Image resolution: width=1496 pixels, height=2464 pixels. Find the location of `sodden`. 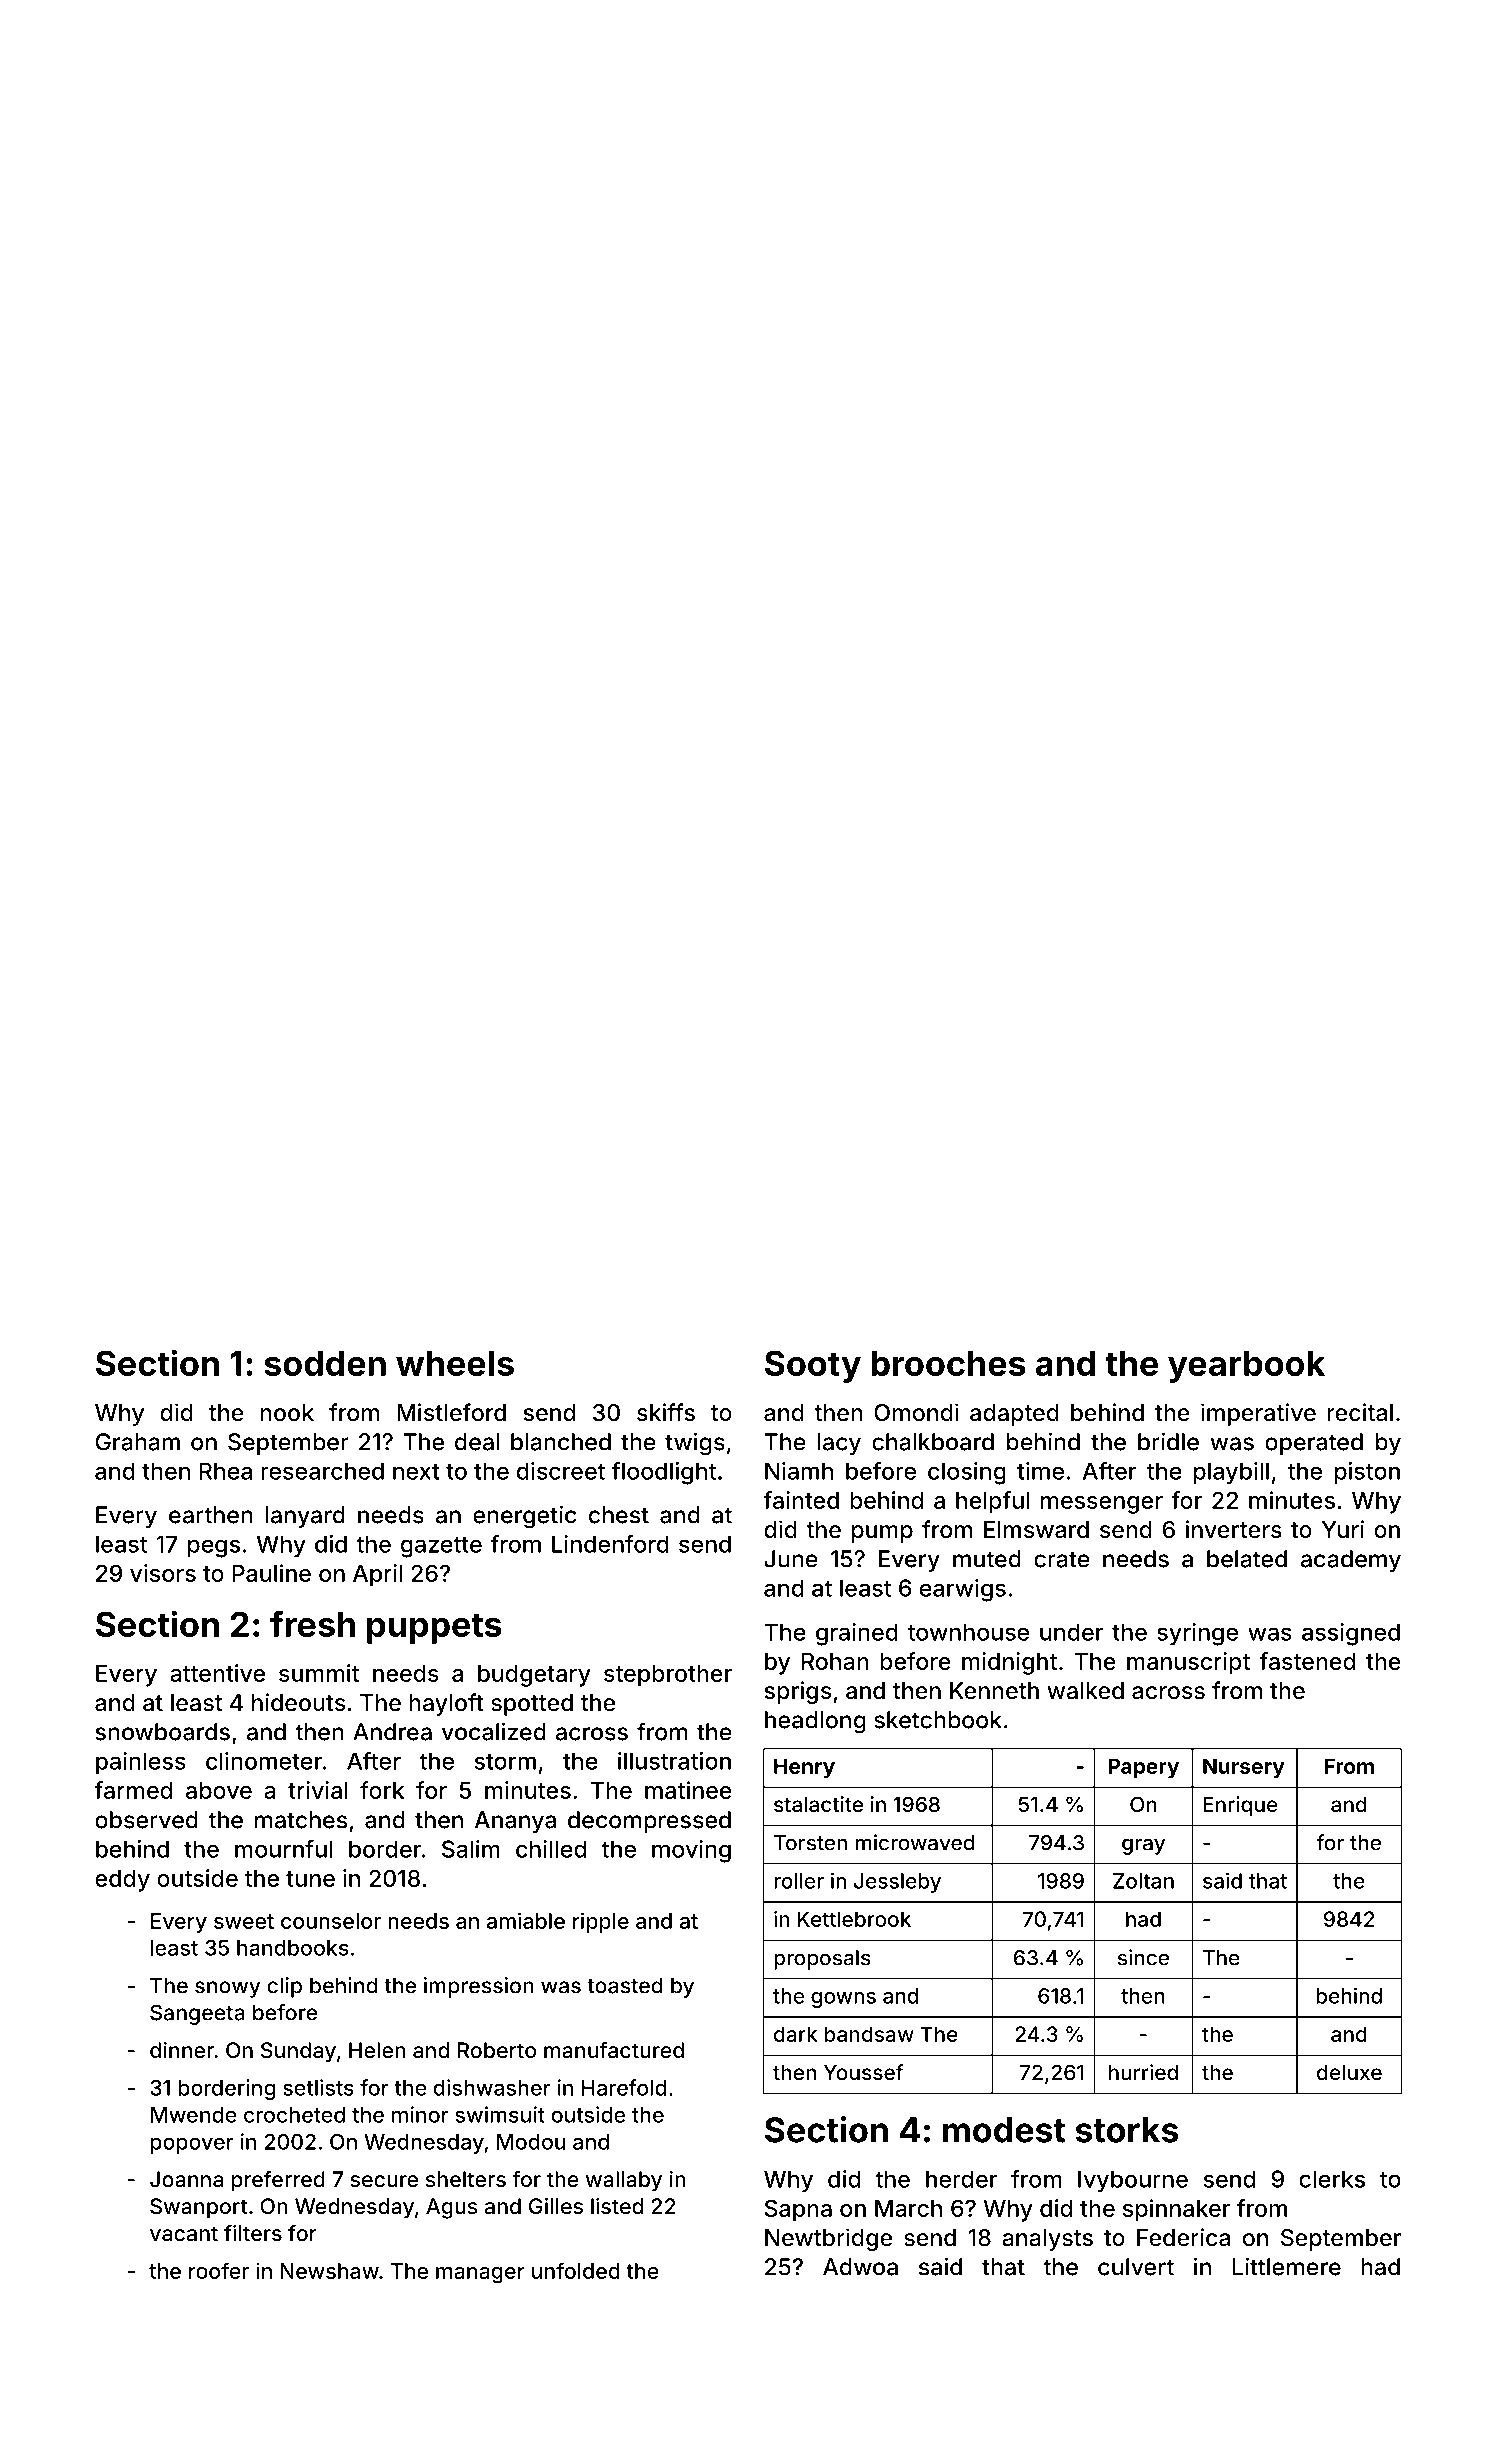

sodden is located at coordinates (325, 1363).
